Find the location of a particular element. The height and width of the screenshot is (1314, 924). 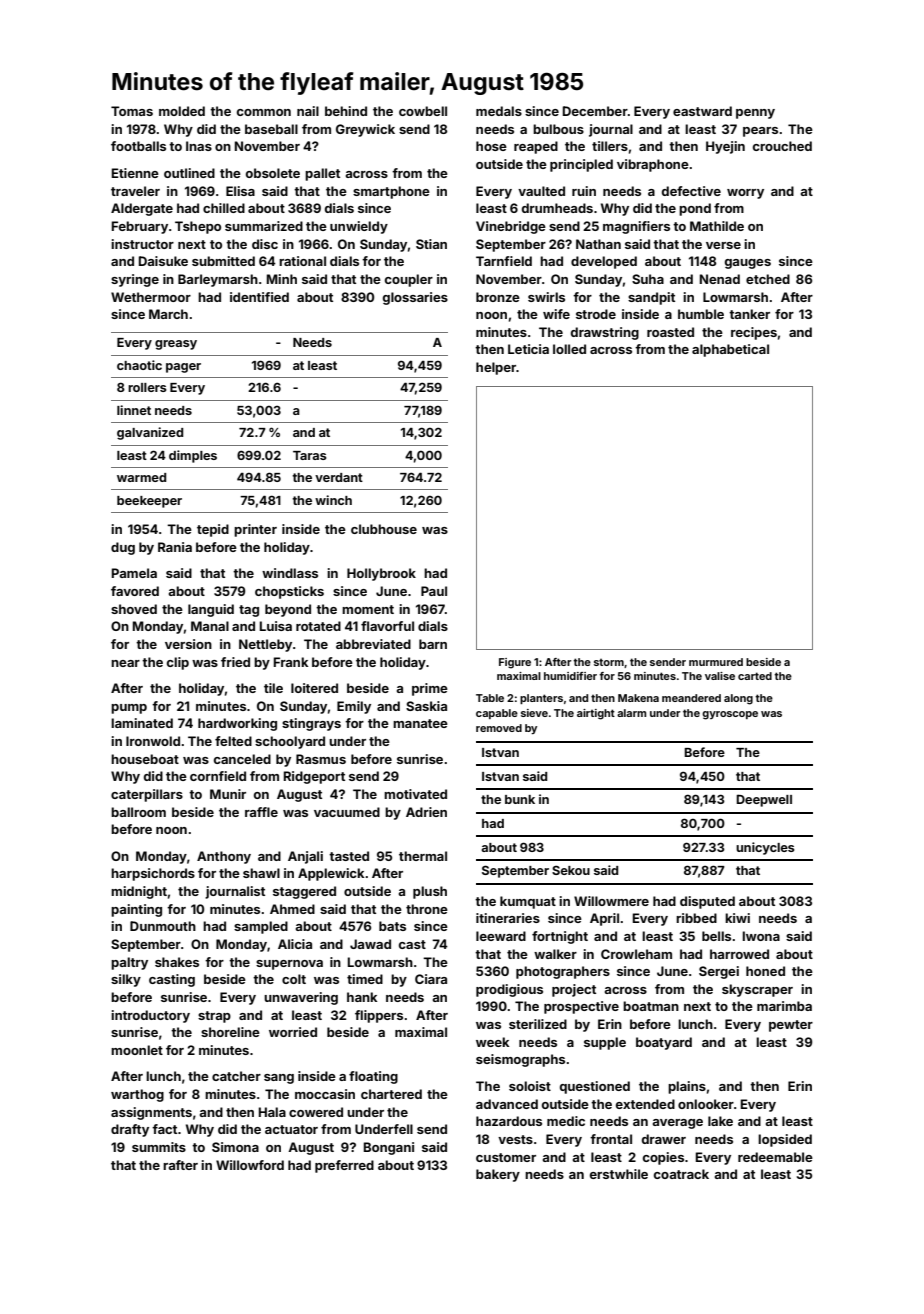

Hala is located at coordinates (272, 1112).
